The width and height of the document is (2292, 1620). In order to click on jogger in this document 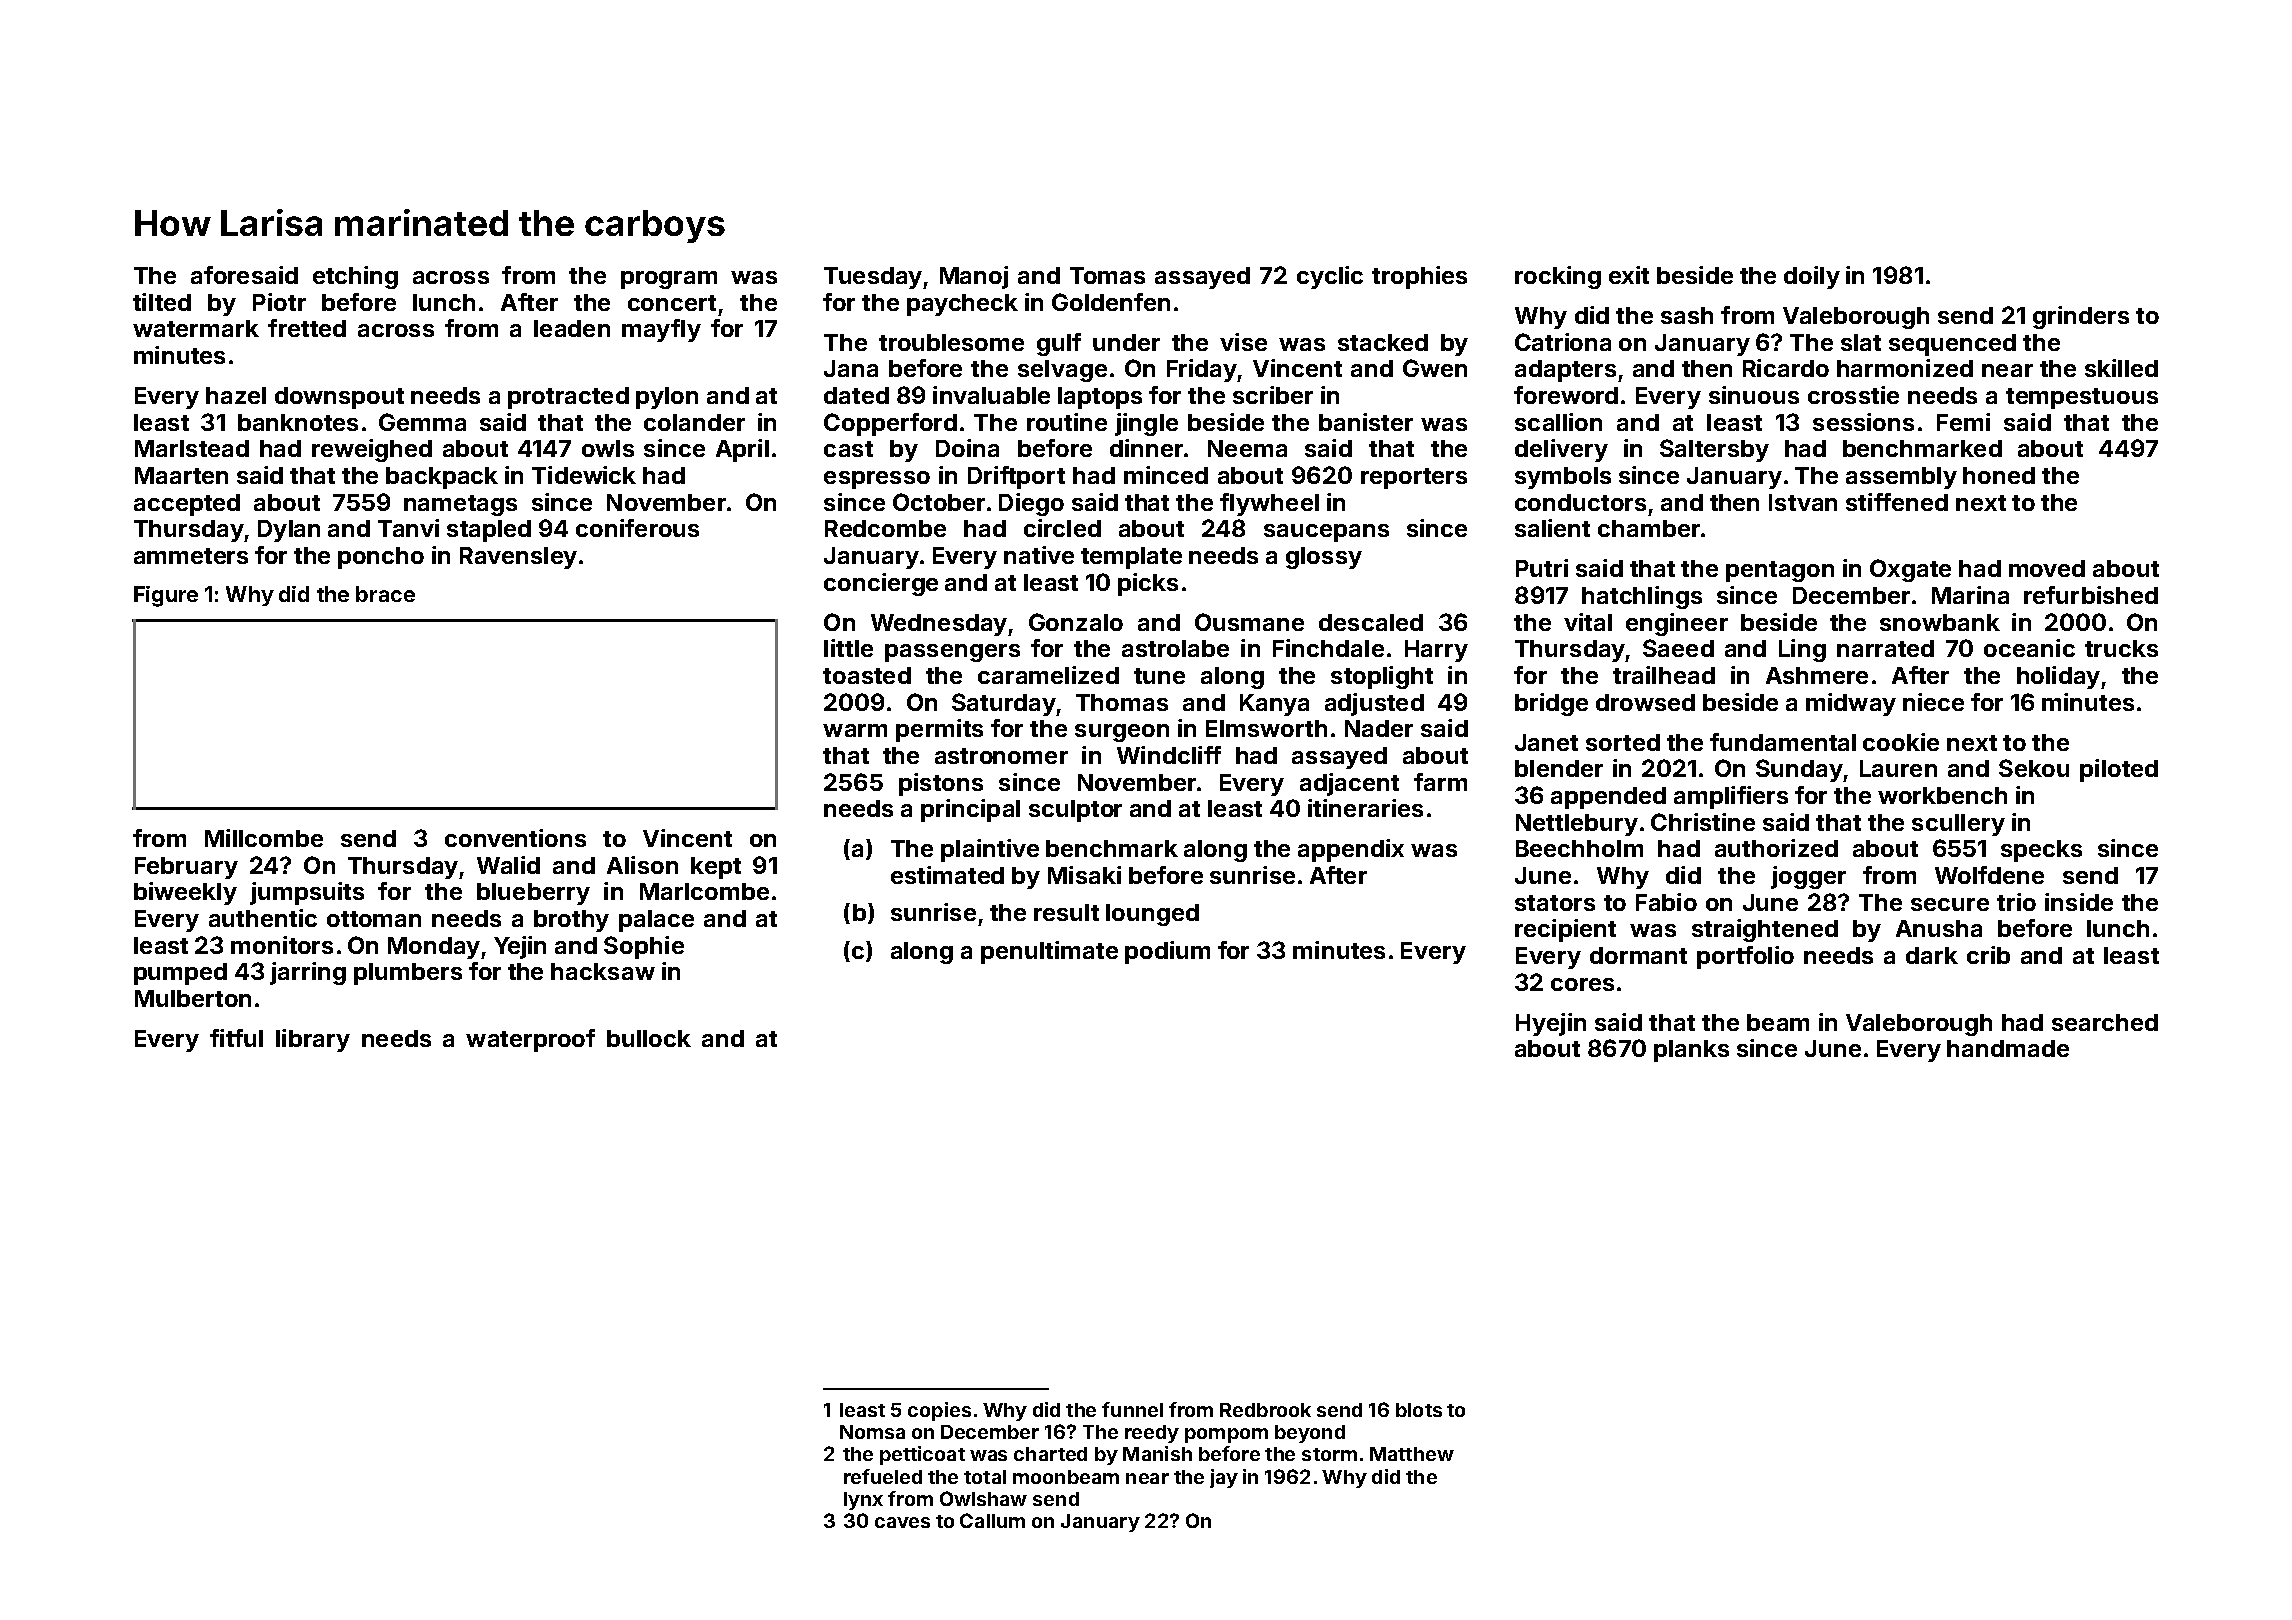, I will do `click(1808, 877)`.
